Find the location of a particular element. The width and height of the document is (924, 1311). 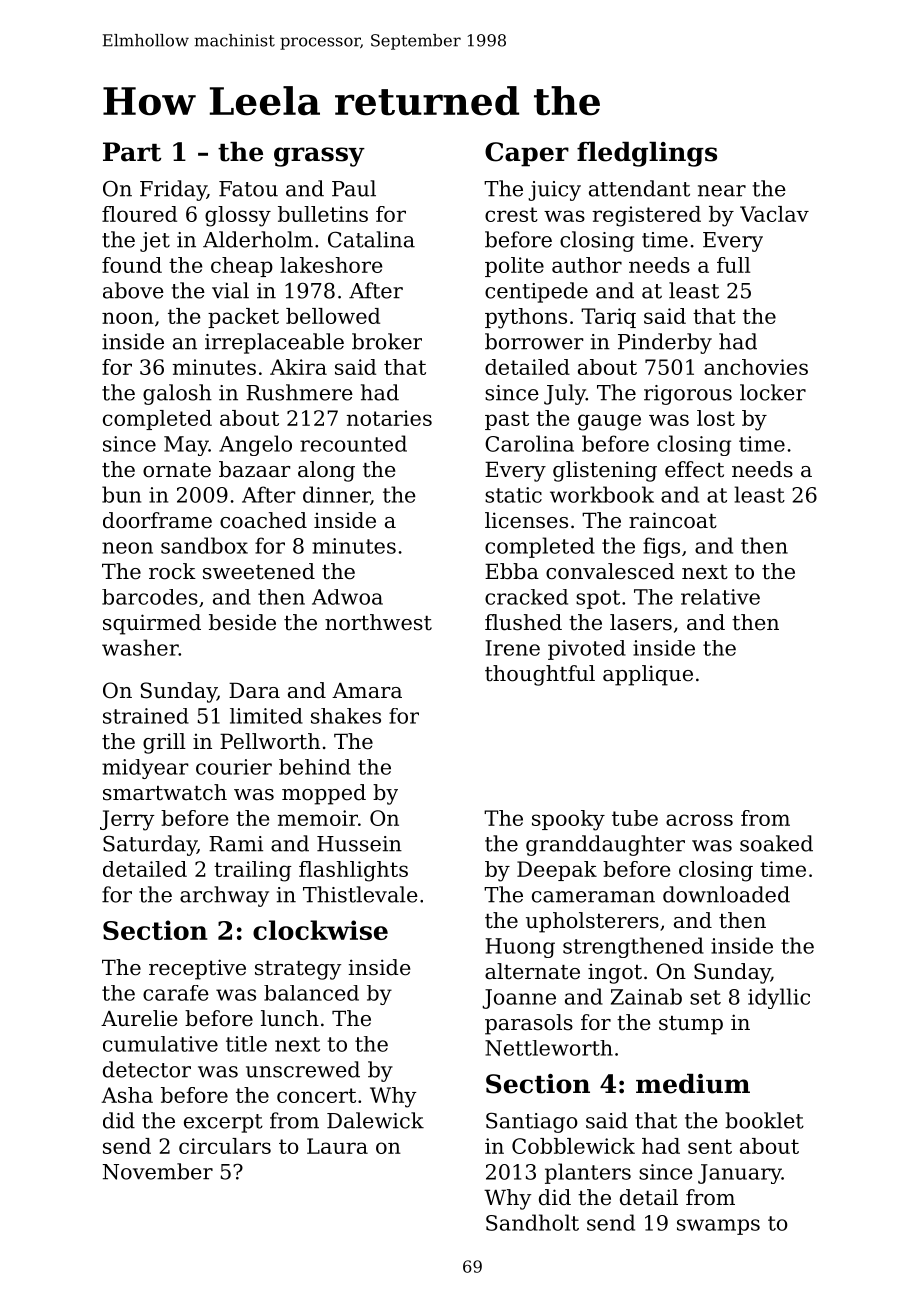

Ebba is located at coordinates (512, 571).
